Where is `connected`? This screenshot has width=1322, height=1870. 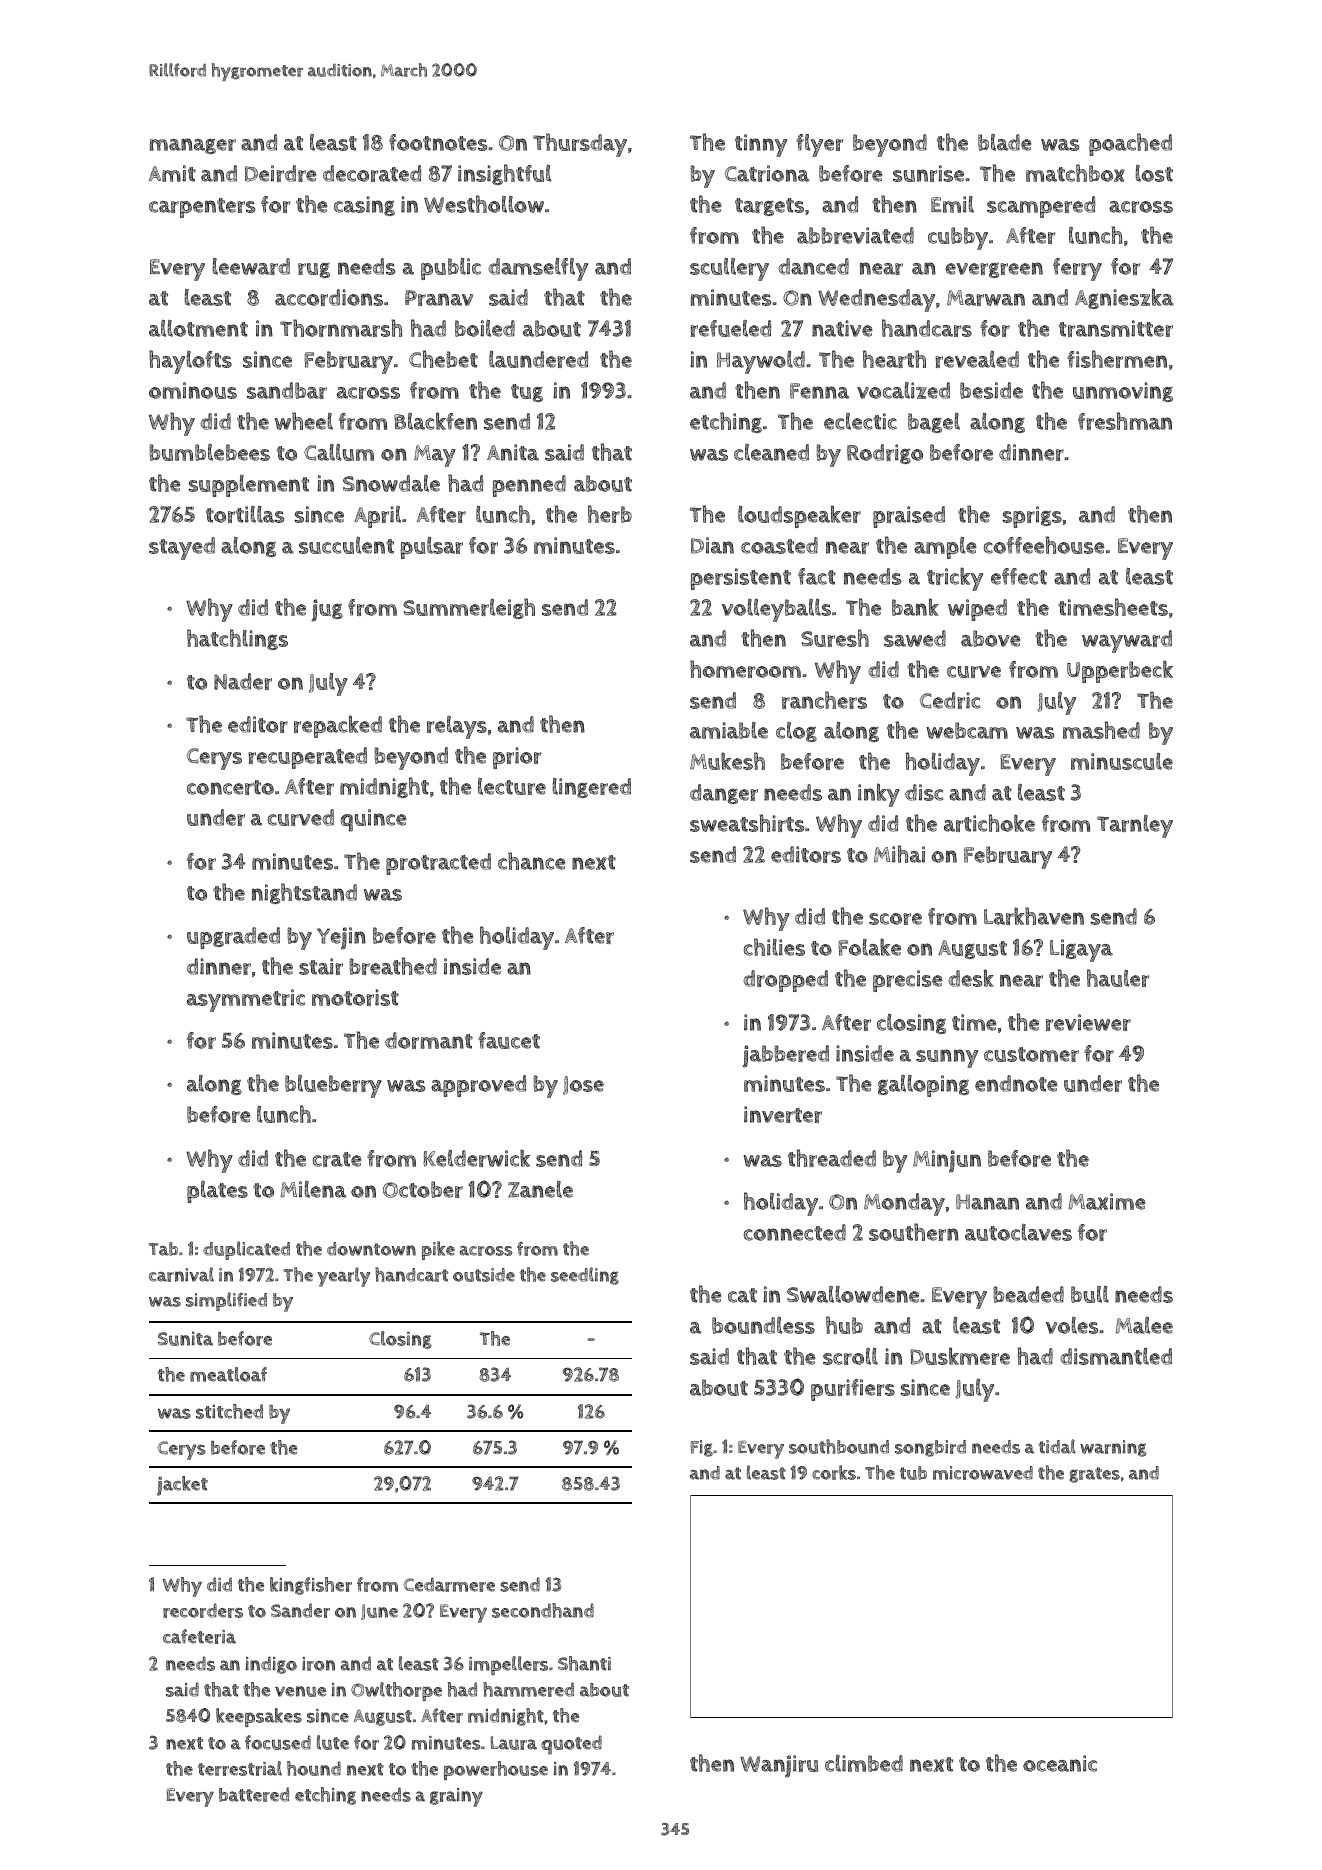 connected is located at coordinates (795, 1232).
